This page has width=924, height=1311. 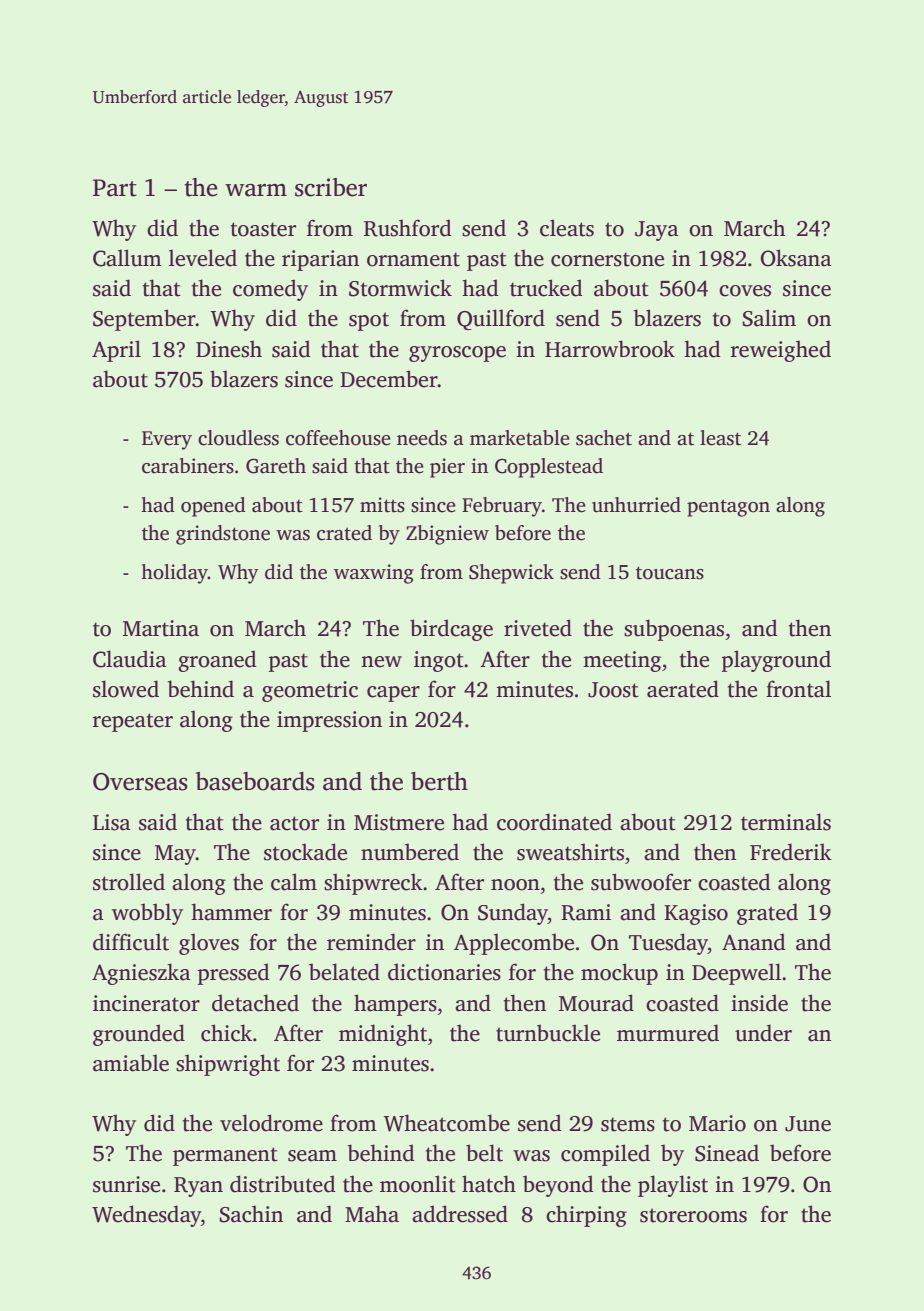 I want to click on cleats, so click(x=567, y=228).
